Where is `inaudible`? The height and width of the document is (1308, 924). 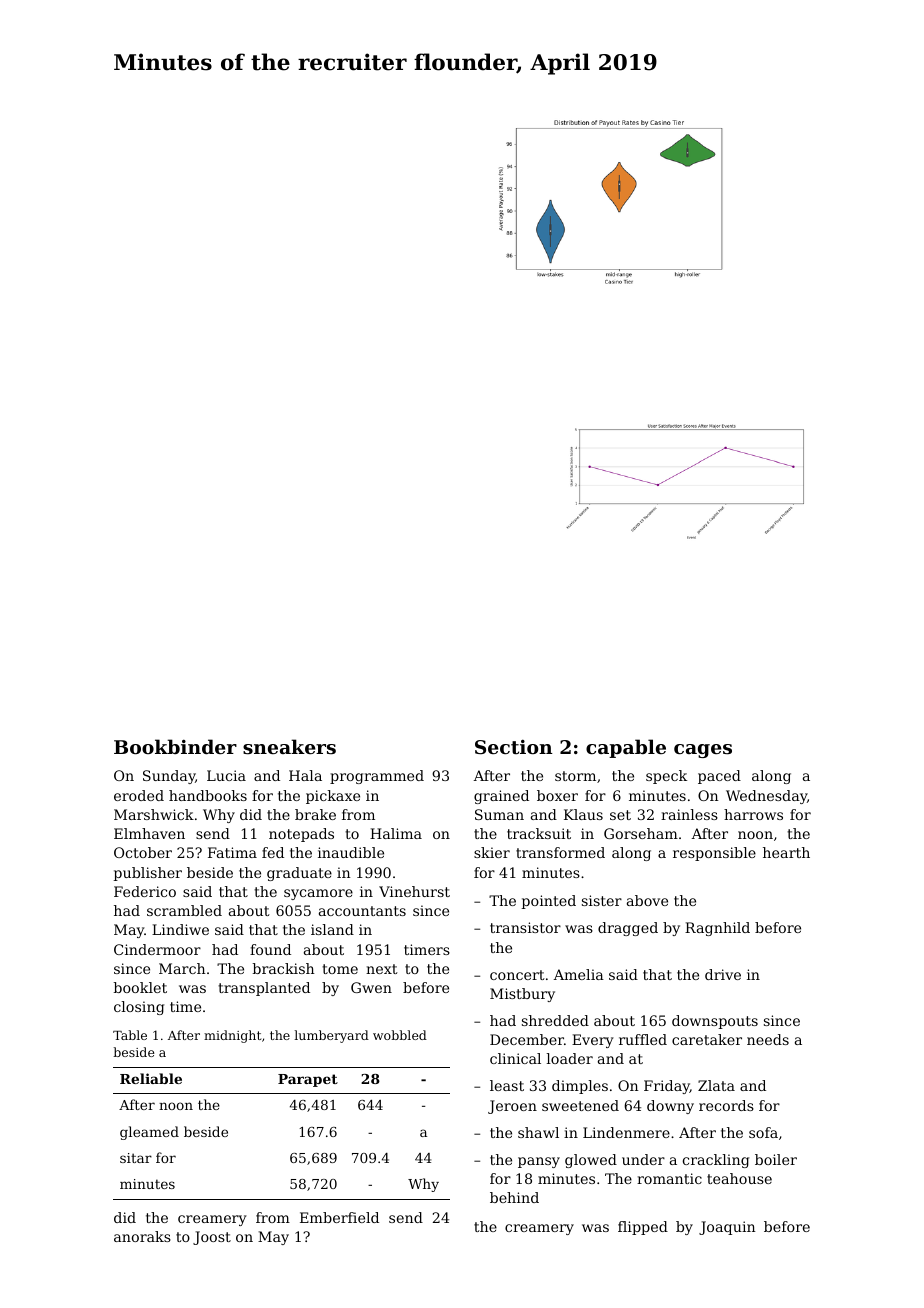
inaudible is located at coordinates (351, 852).
